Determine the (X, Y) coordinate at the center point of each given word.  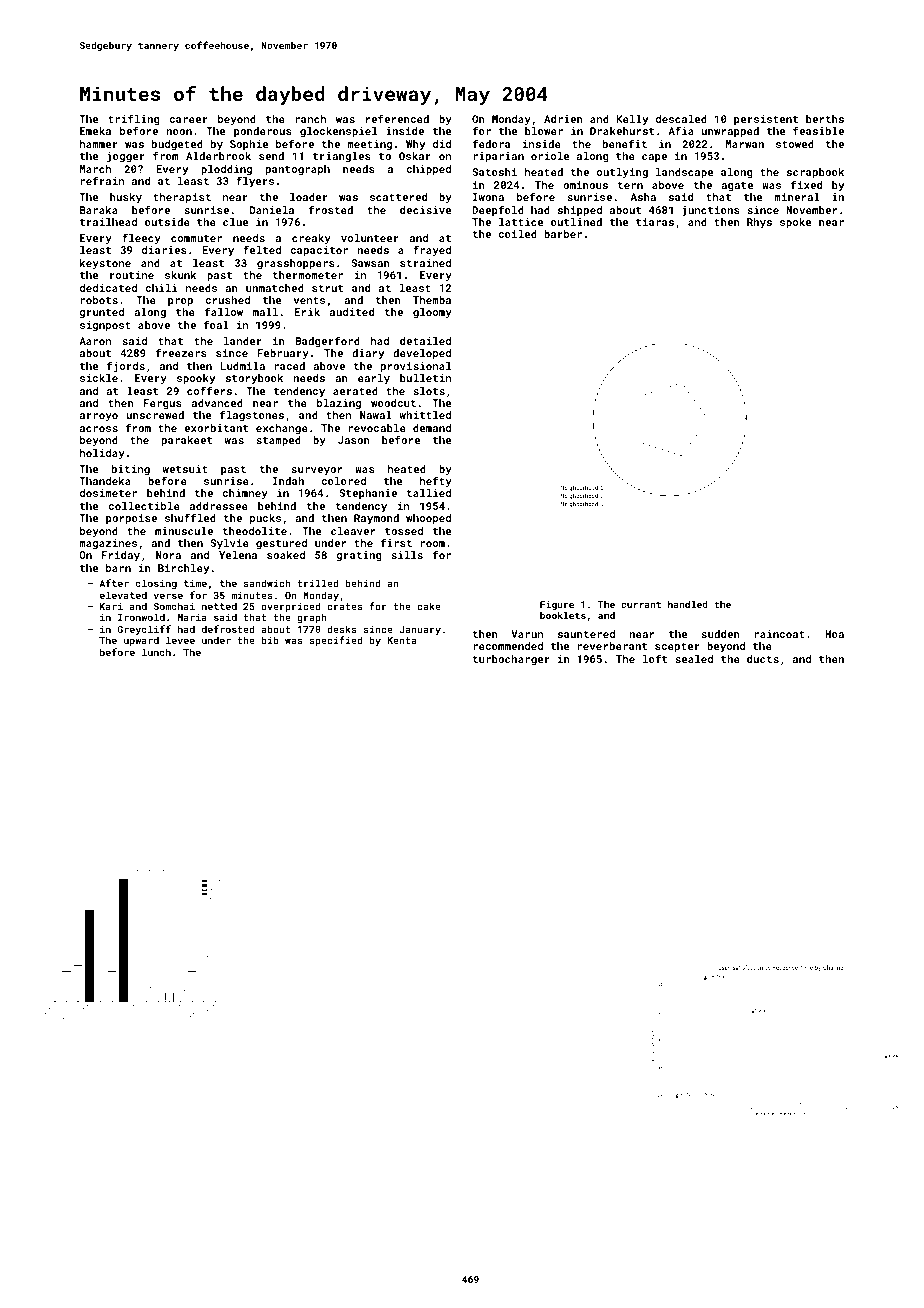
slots (429, 391)
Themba (432, 300)
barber (563, 234)
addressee (219, 506)
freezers (181, 352)
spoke (795, 223)
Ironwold (141, 617)
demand (432, 428)
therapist (182, 198)
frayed (432, 250)
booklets (563, 615)
